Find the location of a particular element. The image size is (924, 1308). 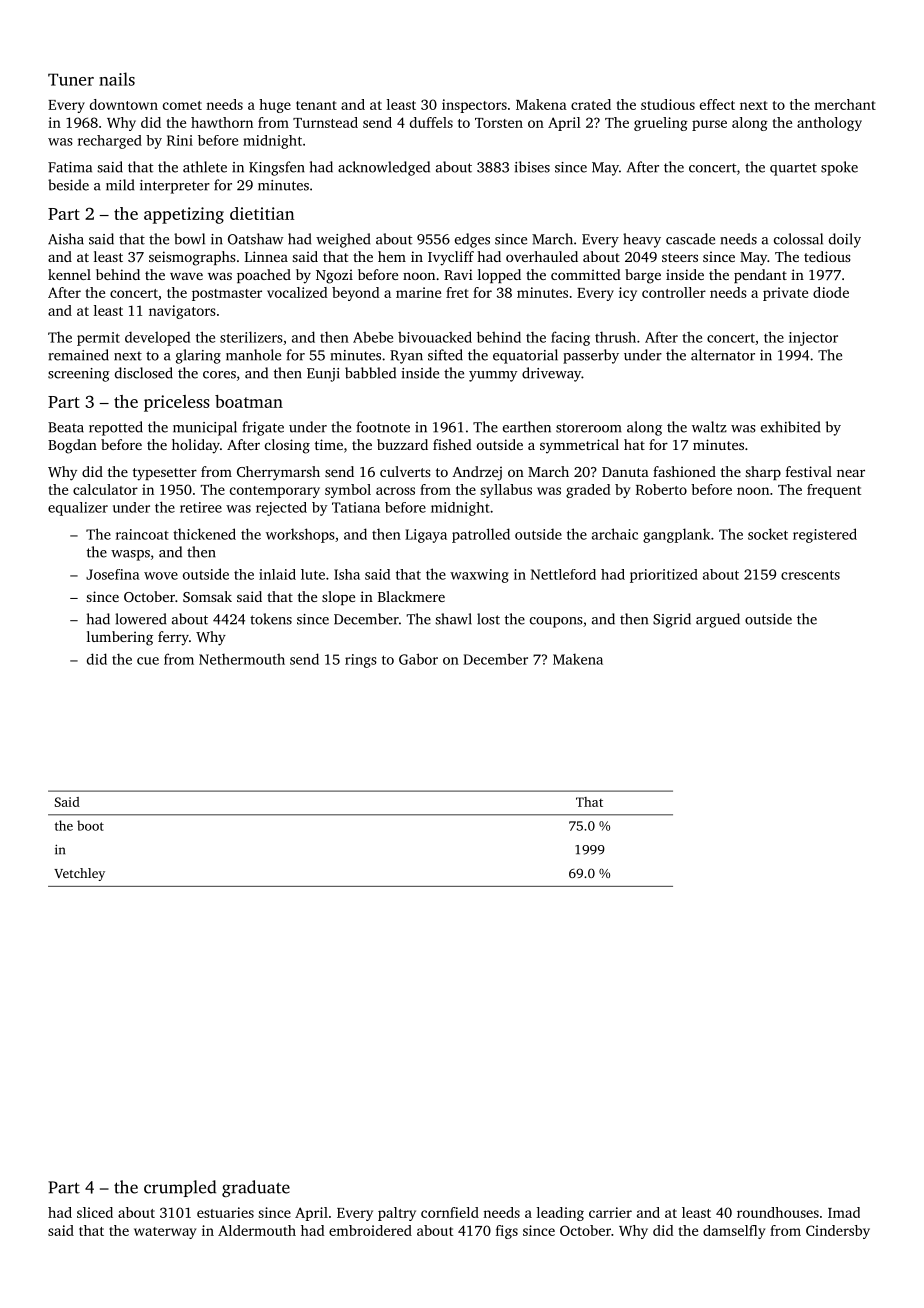

disclosed is located at coordinates (144, 373).
